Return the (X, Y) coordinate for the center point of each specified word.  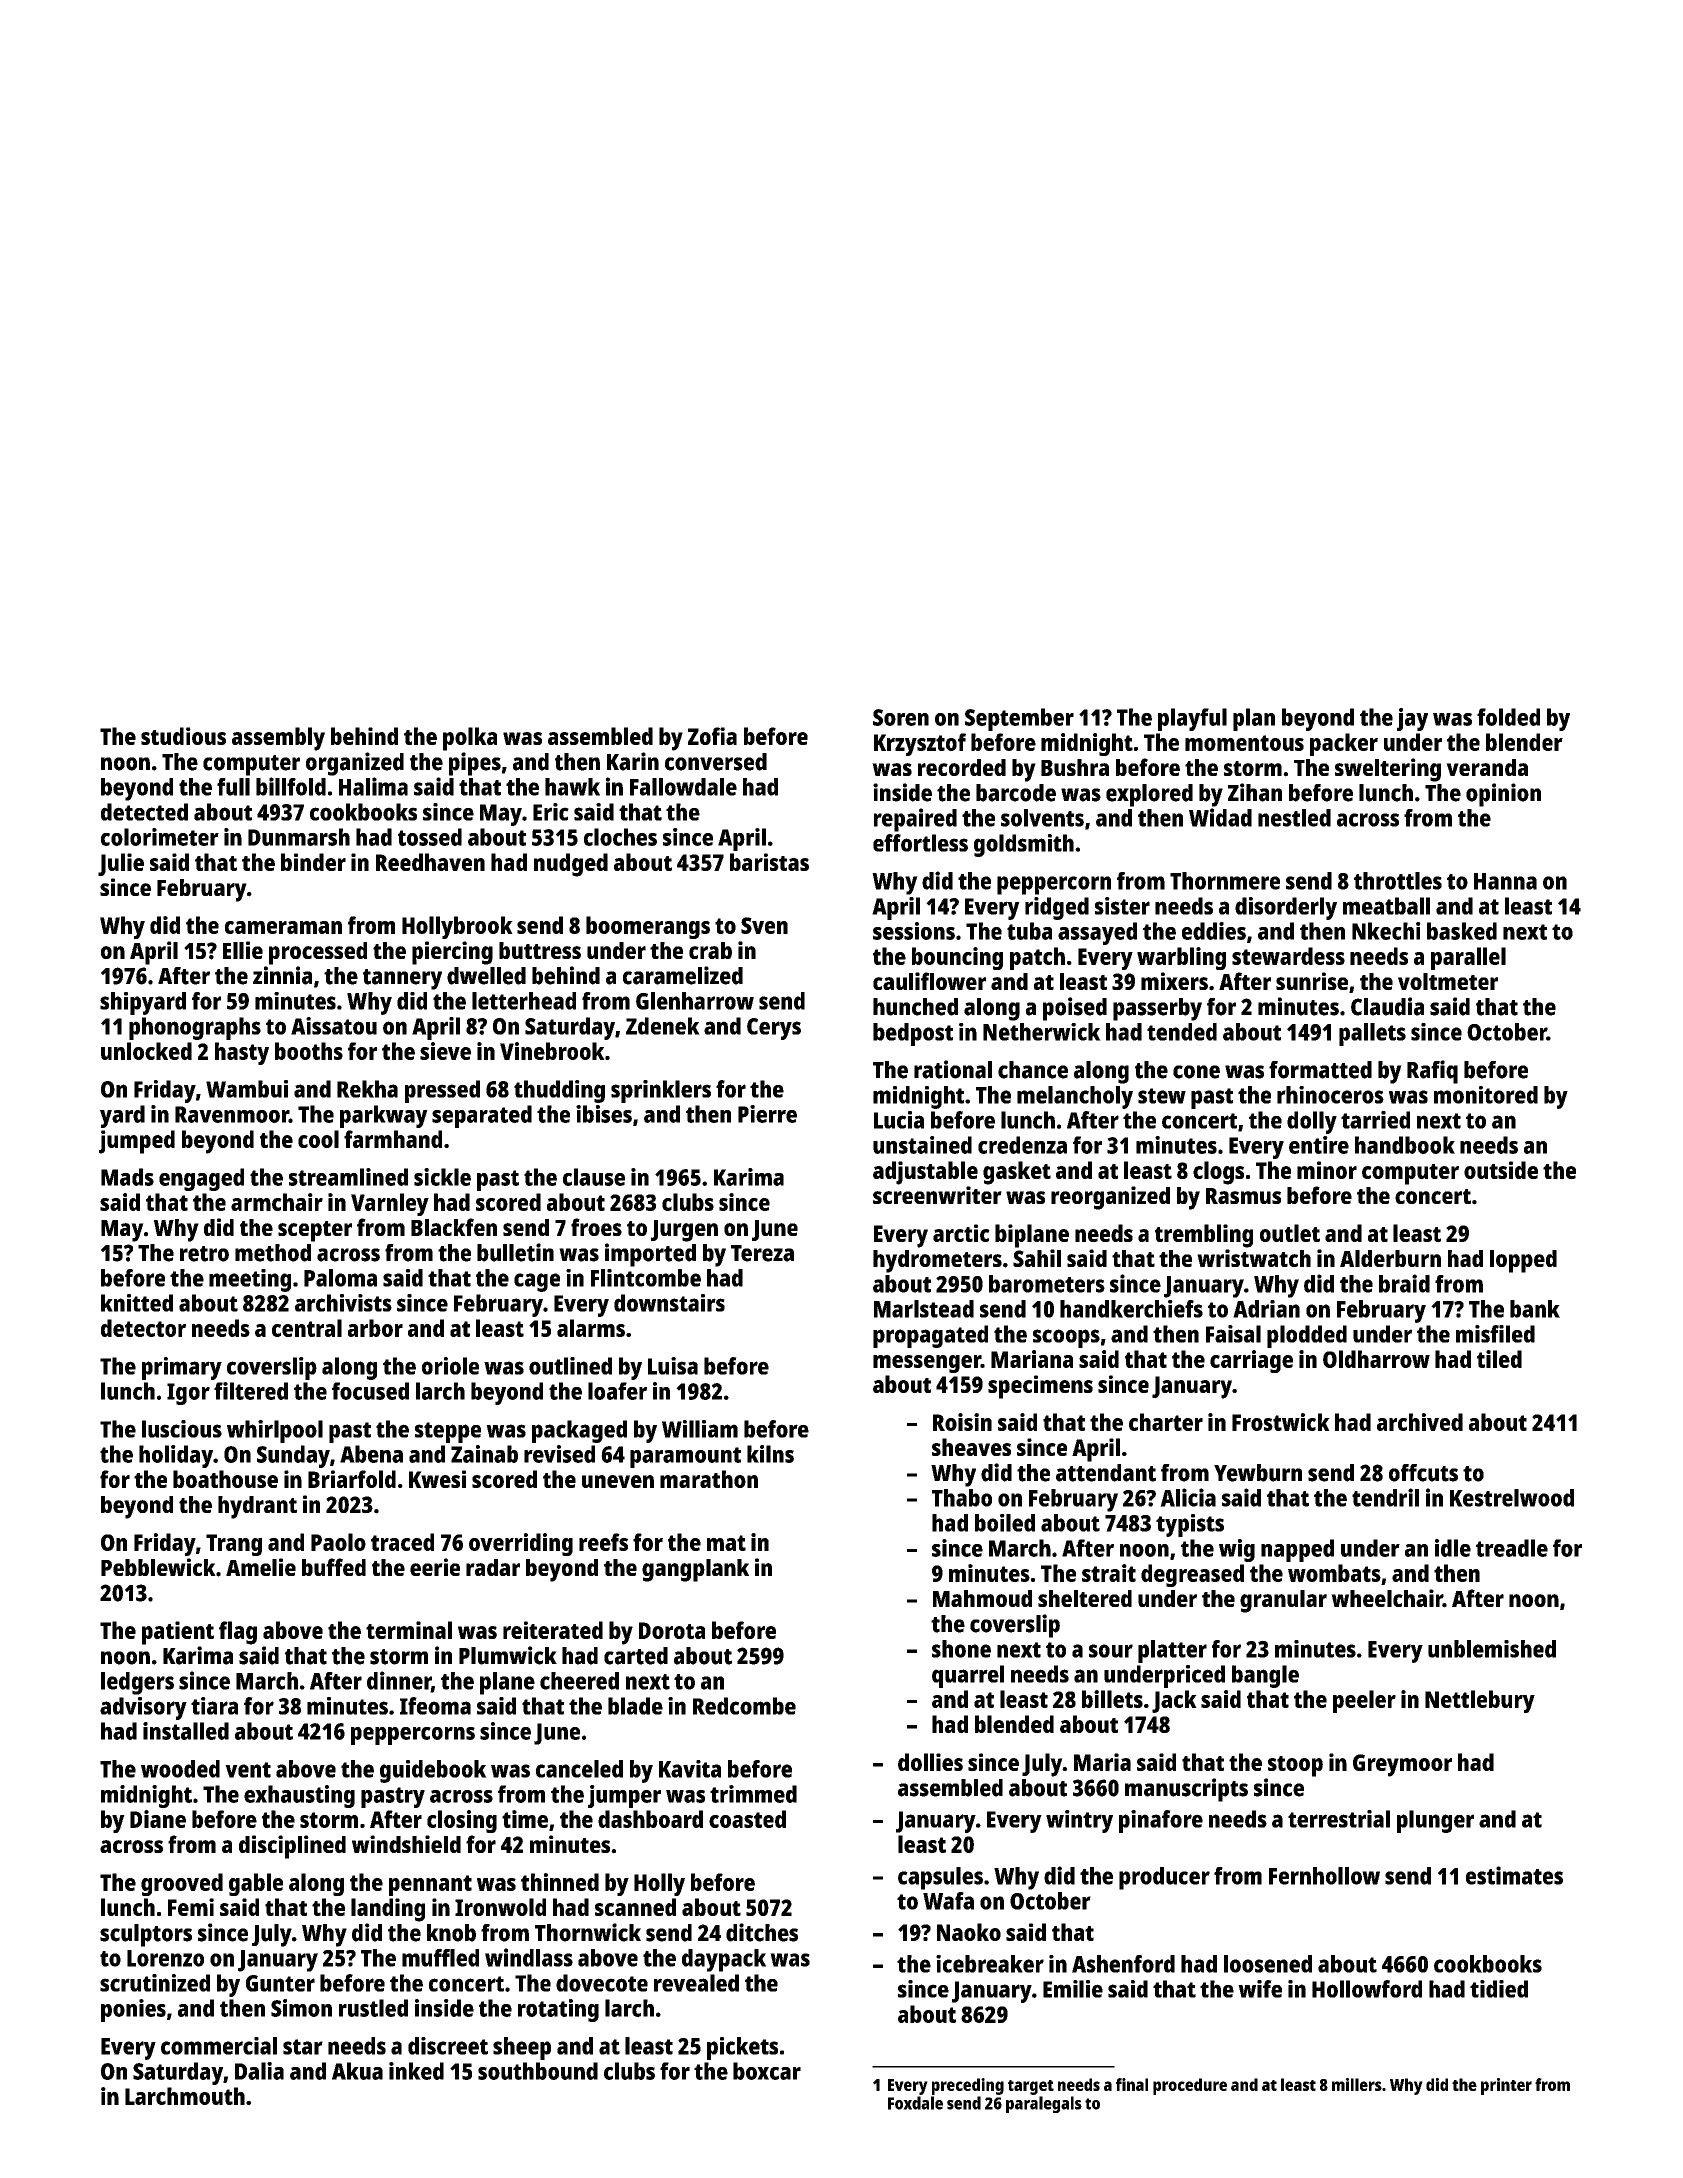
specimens (1040, 1387)
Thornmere (1225, 881)
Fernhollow (1324, 1876)
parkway (384, 1116)
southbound (538, 2071)
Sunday (293, 1456)
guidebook (433, 1771)
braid (1404, 1283)
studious (183, 736)
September (1019, 719)
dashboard (650, 1819)
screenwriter (937, 1195)
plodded (1307, 1336)
